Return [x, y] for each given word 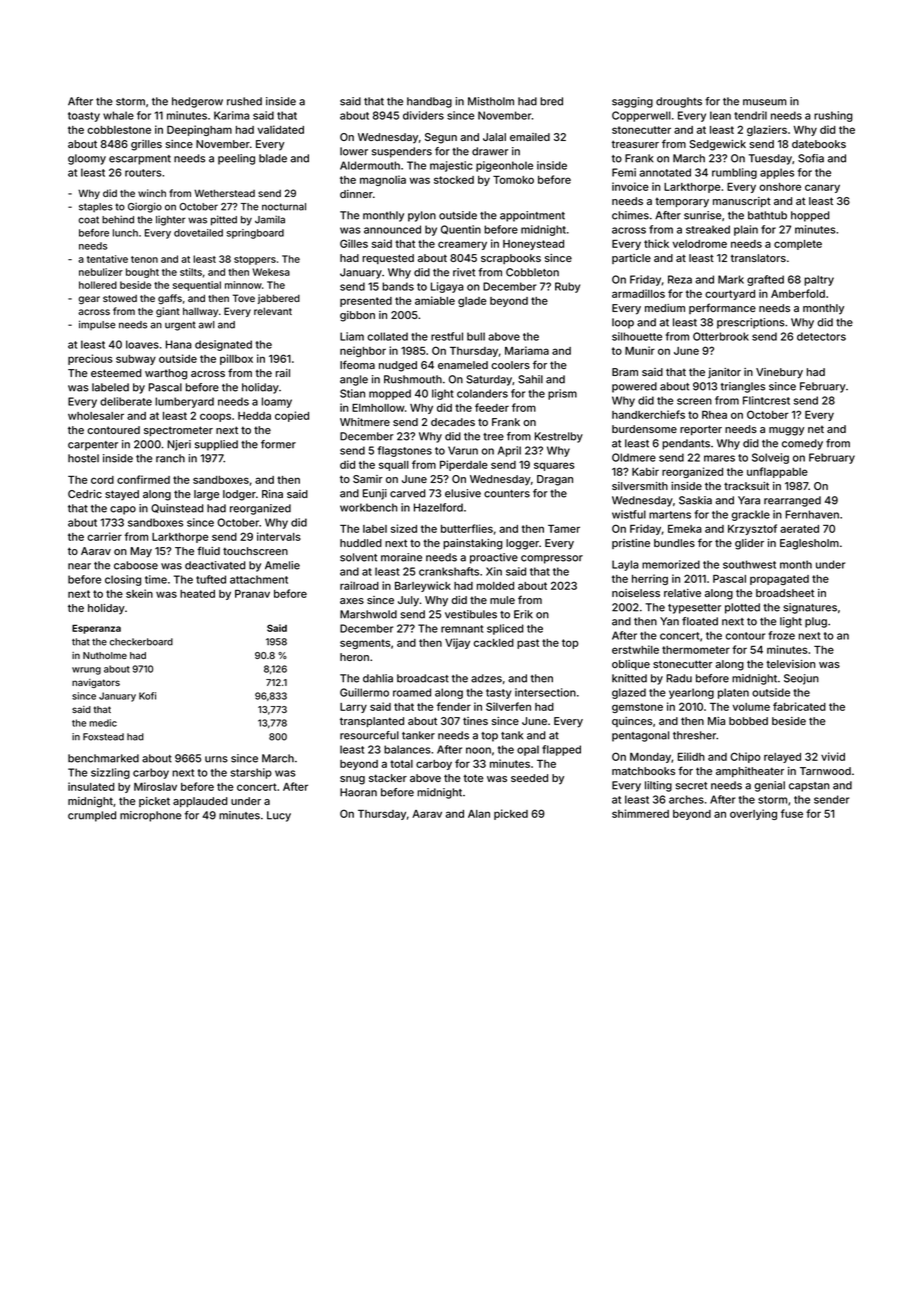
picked [511, 814]
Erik [523, 614]
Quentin [461, 229]
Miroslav [155, 786]
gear [89, 300]
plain [746, 230]
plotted [742, 608]
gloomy [87, 159]
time [156, 579]
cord [102, 480]
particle [631, 259]
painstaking [473, 544]
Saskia [695, 500]
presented [366, 302]
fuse [792, 813]
